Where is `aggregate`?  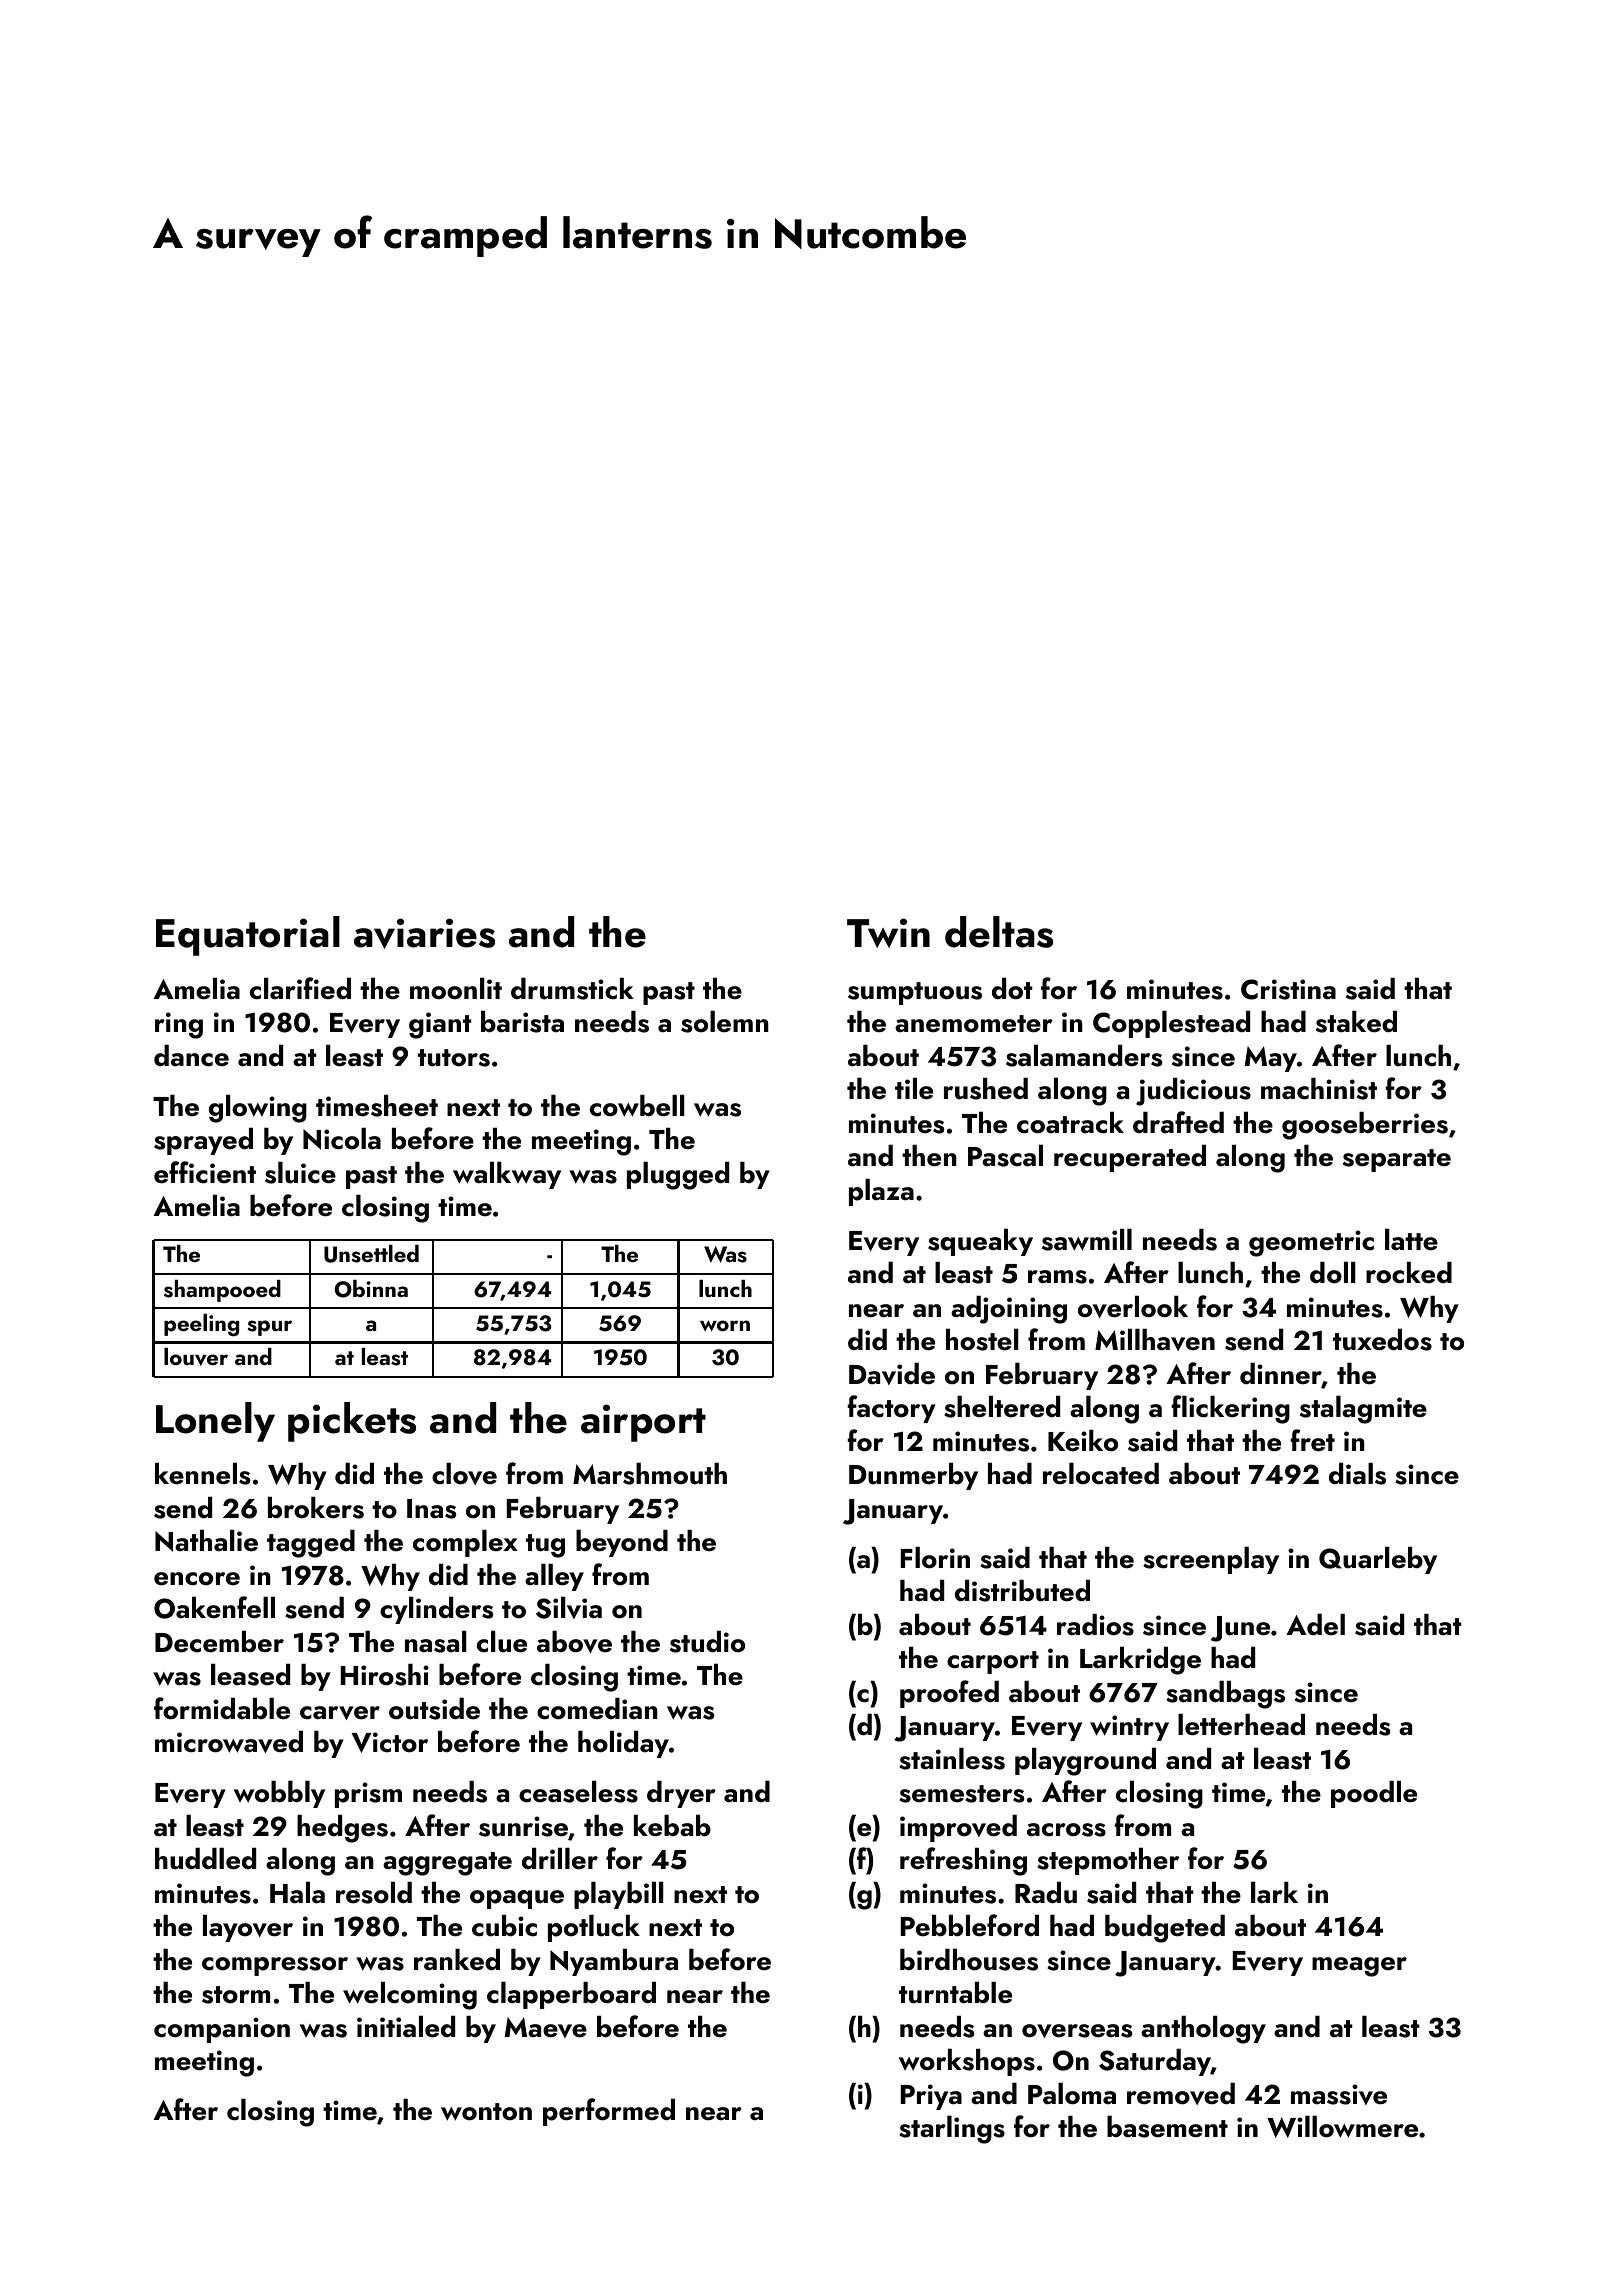 aggregate is located at coordinates (447, 1864).
